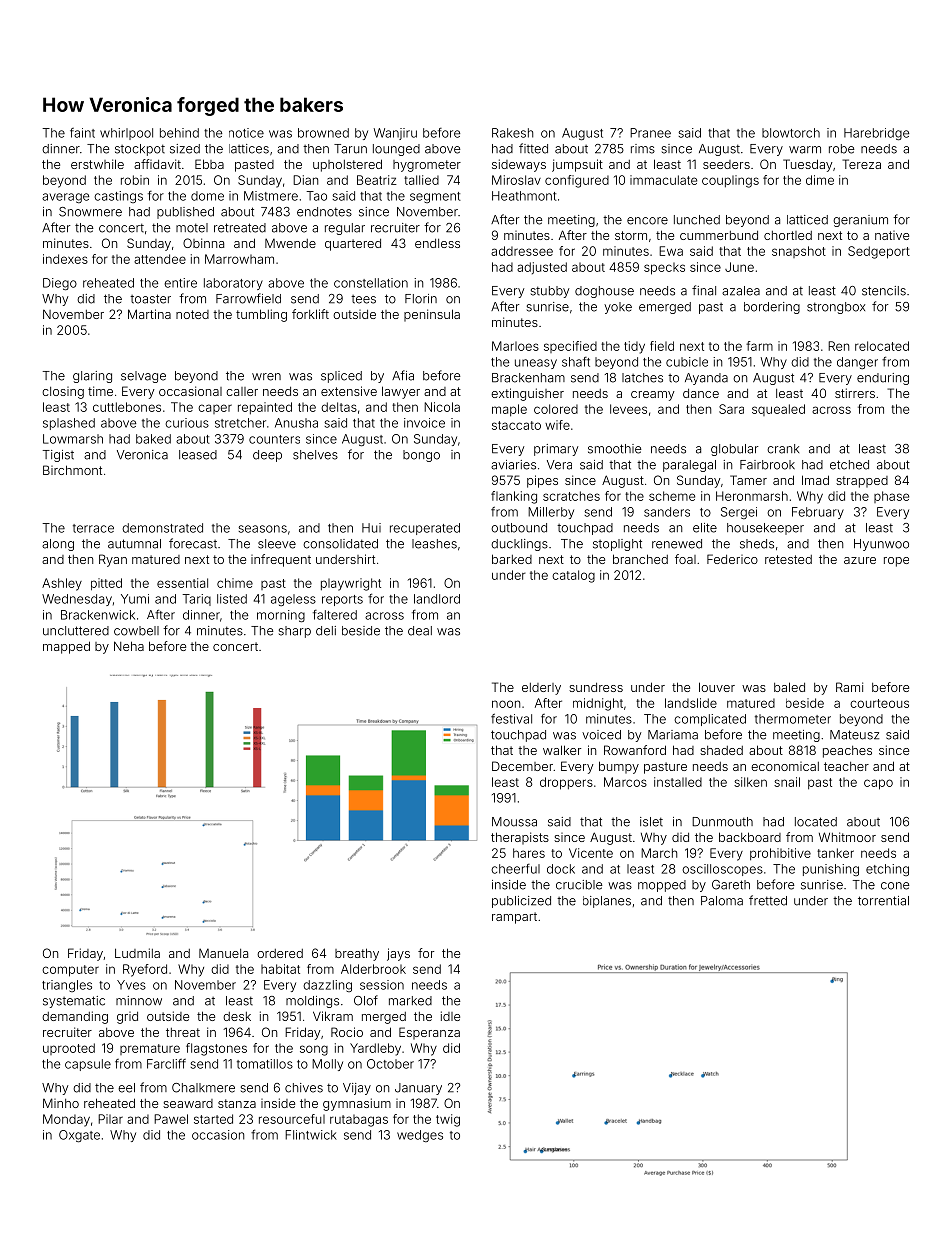 The height and width of the screenshot is (1233, 952). I want to click on Florin, so click(421, 299).
